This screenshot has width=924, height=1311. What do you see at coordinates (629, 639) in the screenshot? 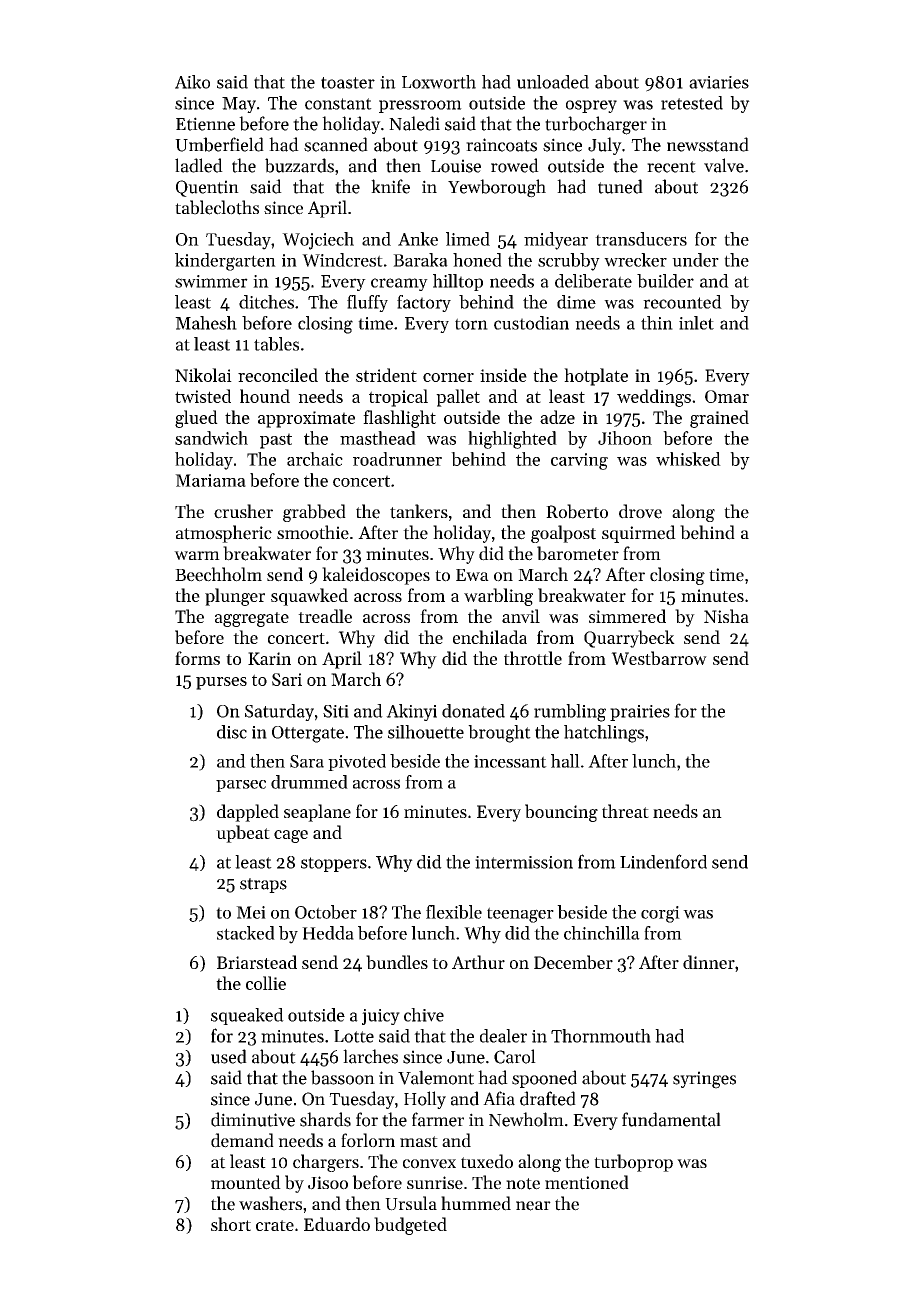
I see `Quarrybeck` at bounding box center [629, 639].
